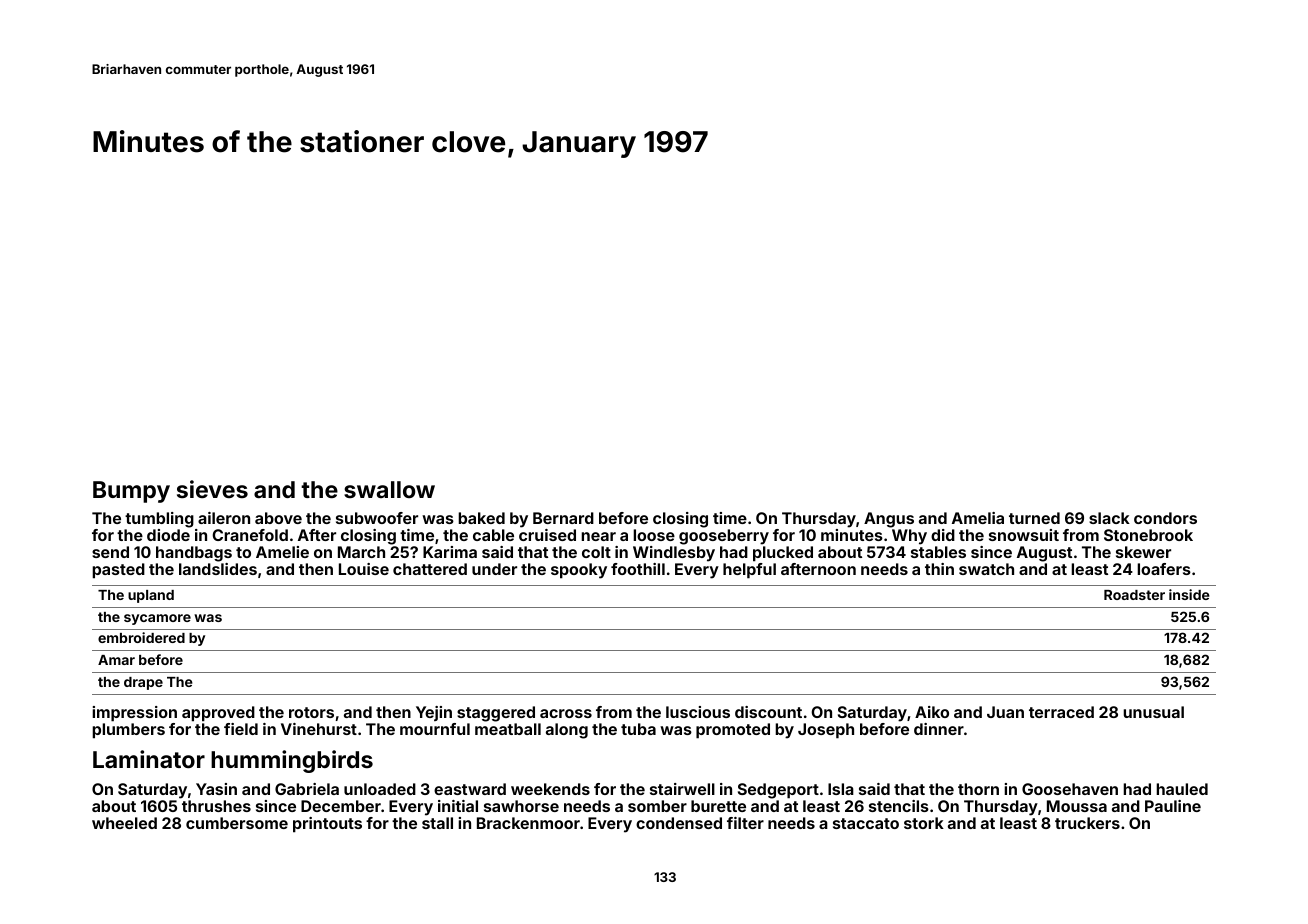  What do you see at coordinates (698, 712) in the screenshot?
I see `luscious` at bounding box center [698, 712].
